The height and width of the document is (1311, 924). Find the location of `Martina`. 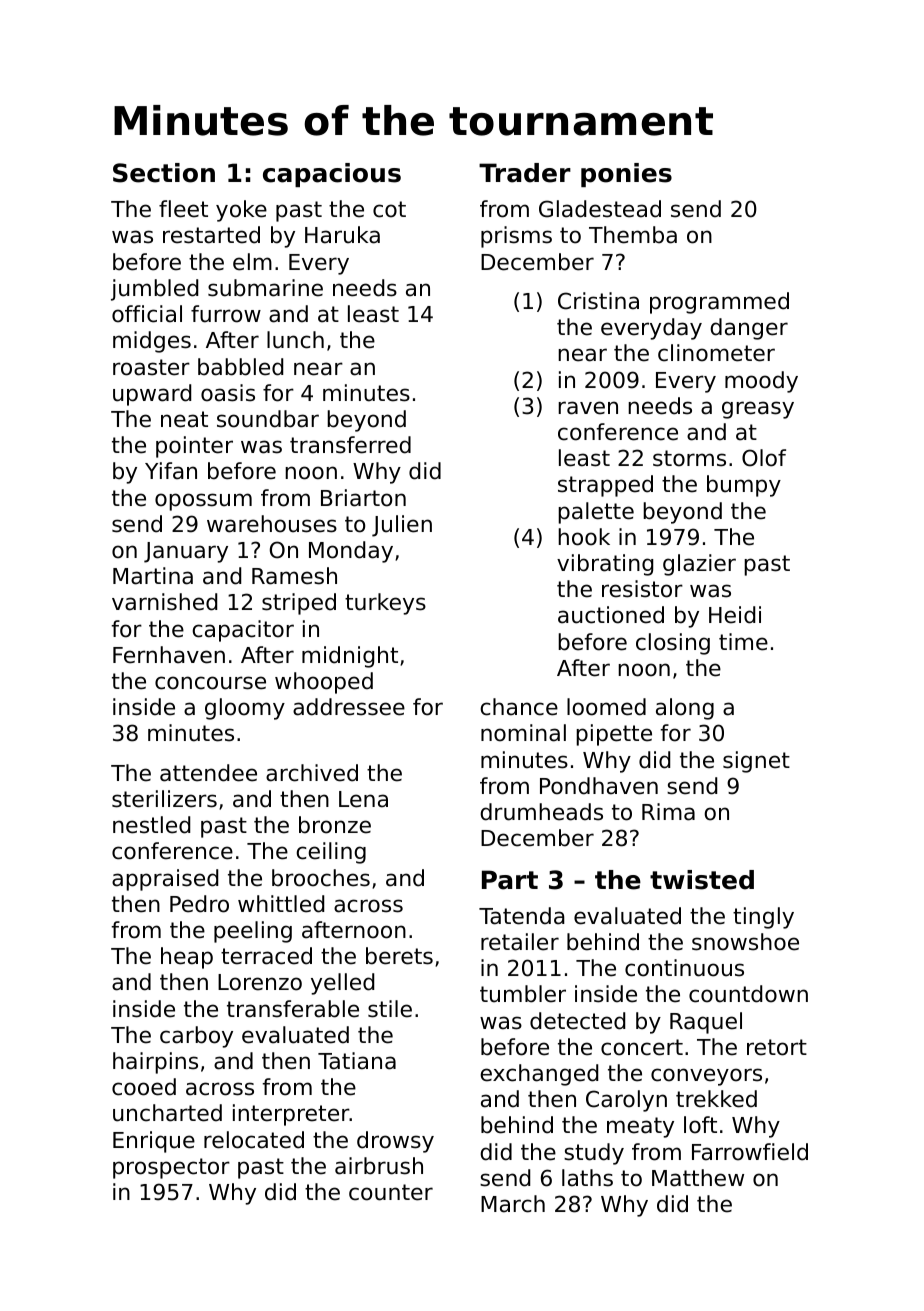

Martina is located at coordinates (153, 576).
